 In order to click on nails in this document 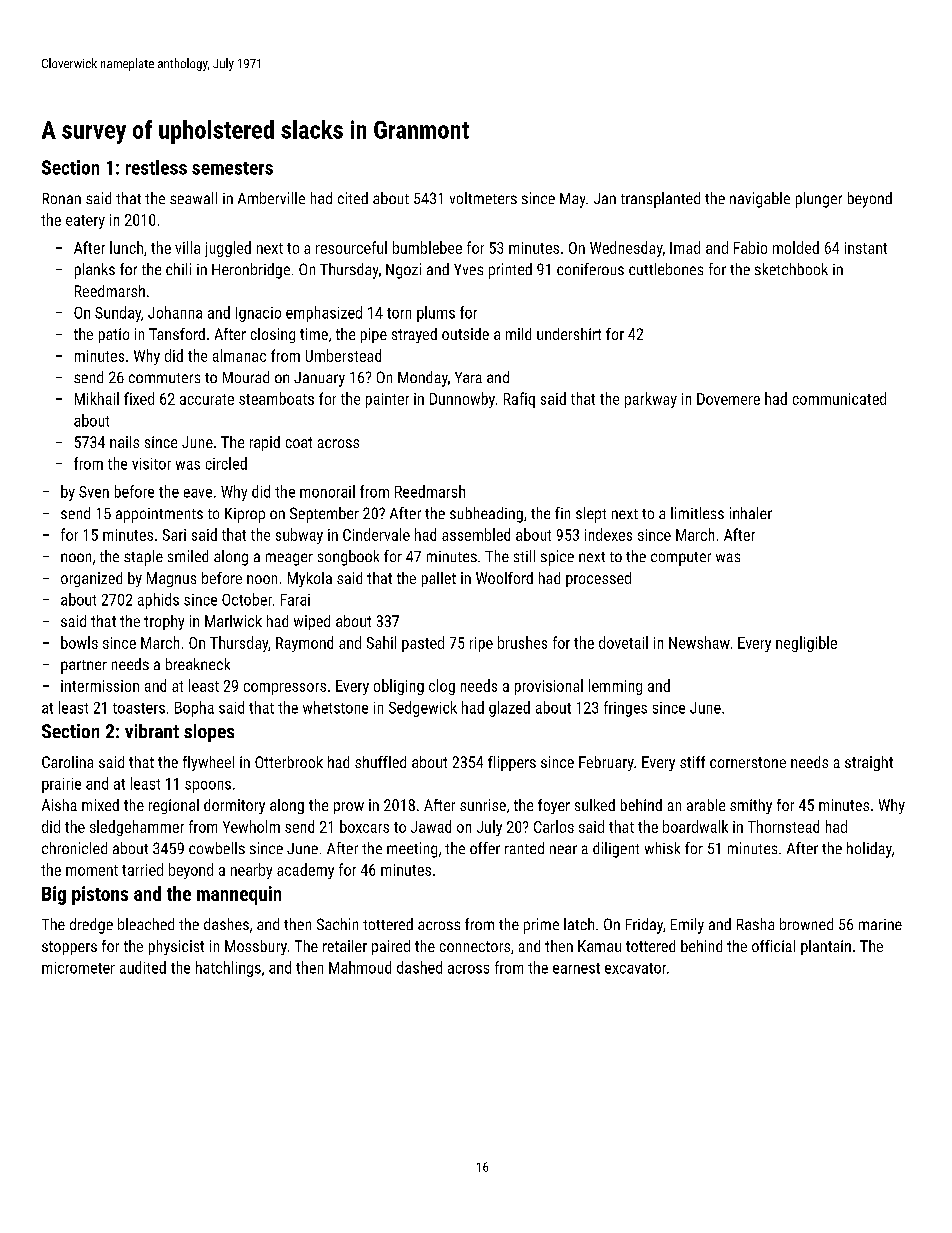, I will do `click(124, 442)`.
